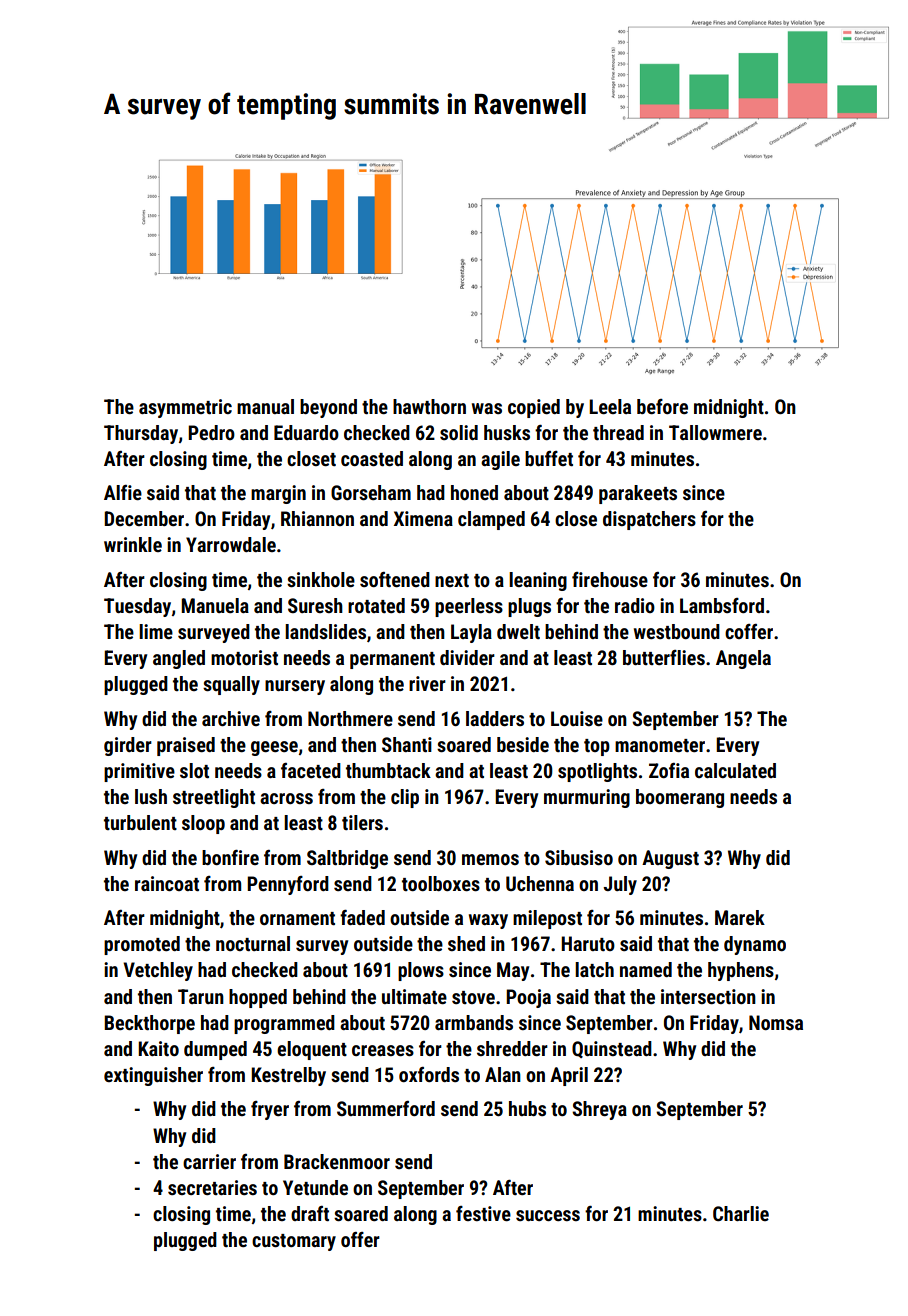 This screenshot has width=908, height=1316. What do you see at coordinates (646, 969) in the screenshot?
I see `named` at bounding box center [646, 969].
